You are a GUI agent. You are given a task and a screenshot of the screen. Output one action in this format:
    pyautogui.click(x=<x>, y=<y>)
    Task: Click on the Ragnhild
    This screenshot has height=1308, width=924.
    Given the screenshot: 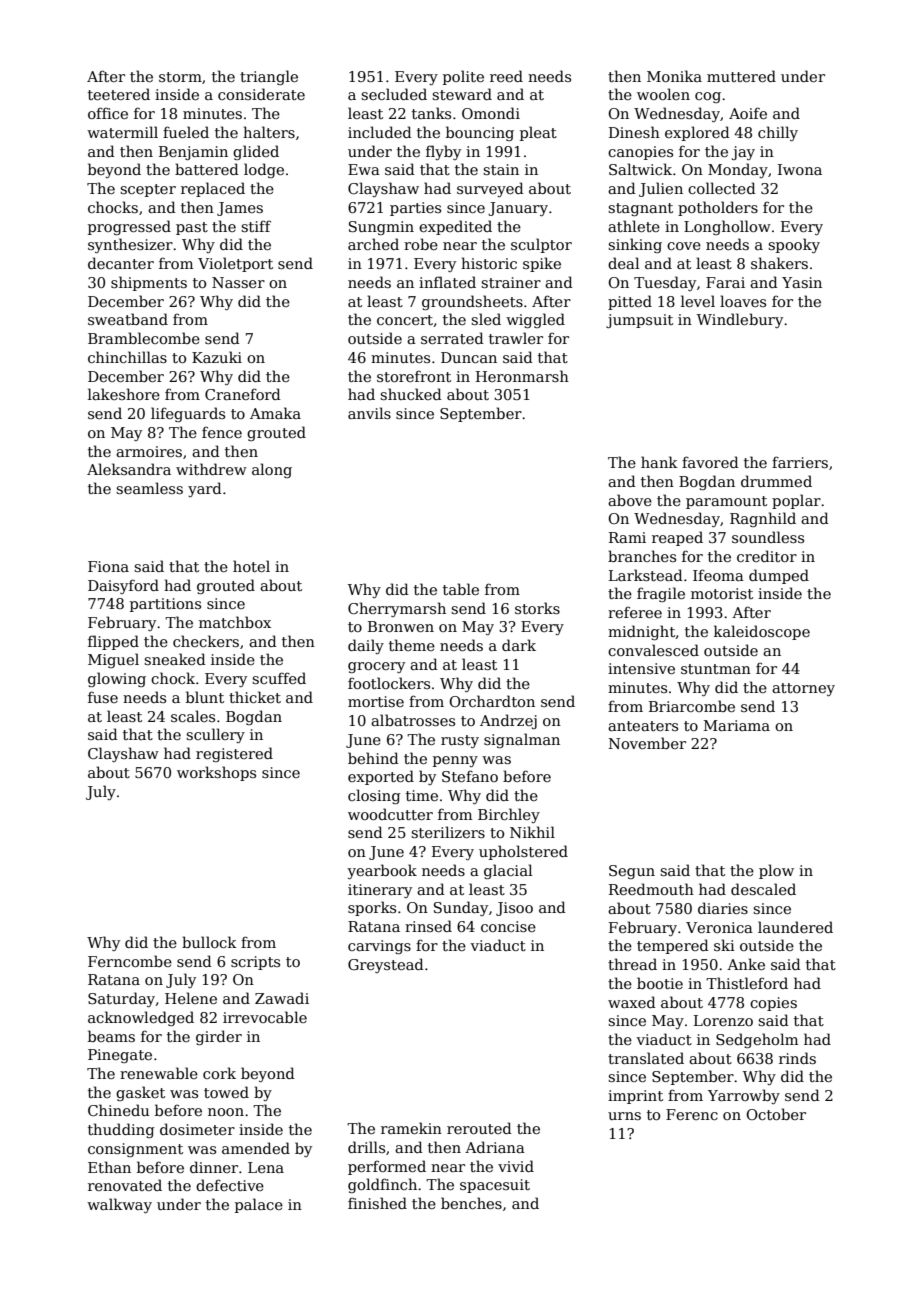 What is the action you would take?
    pyautogui.click(x=763, y=519)
